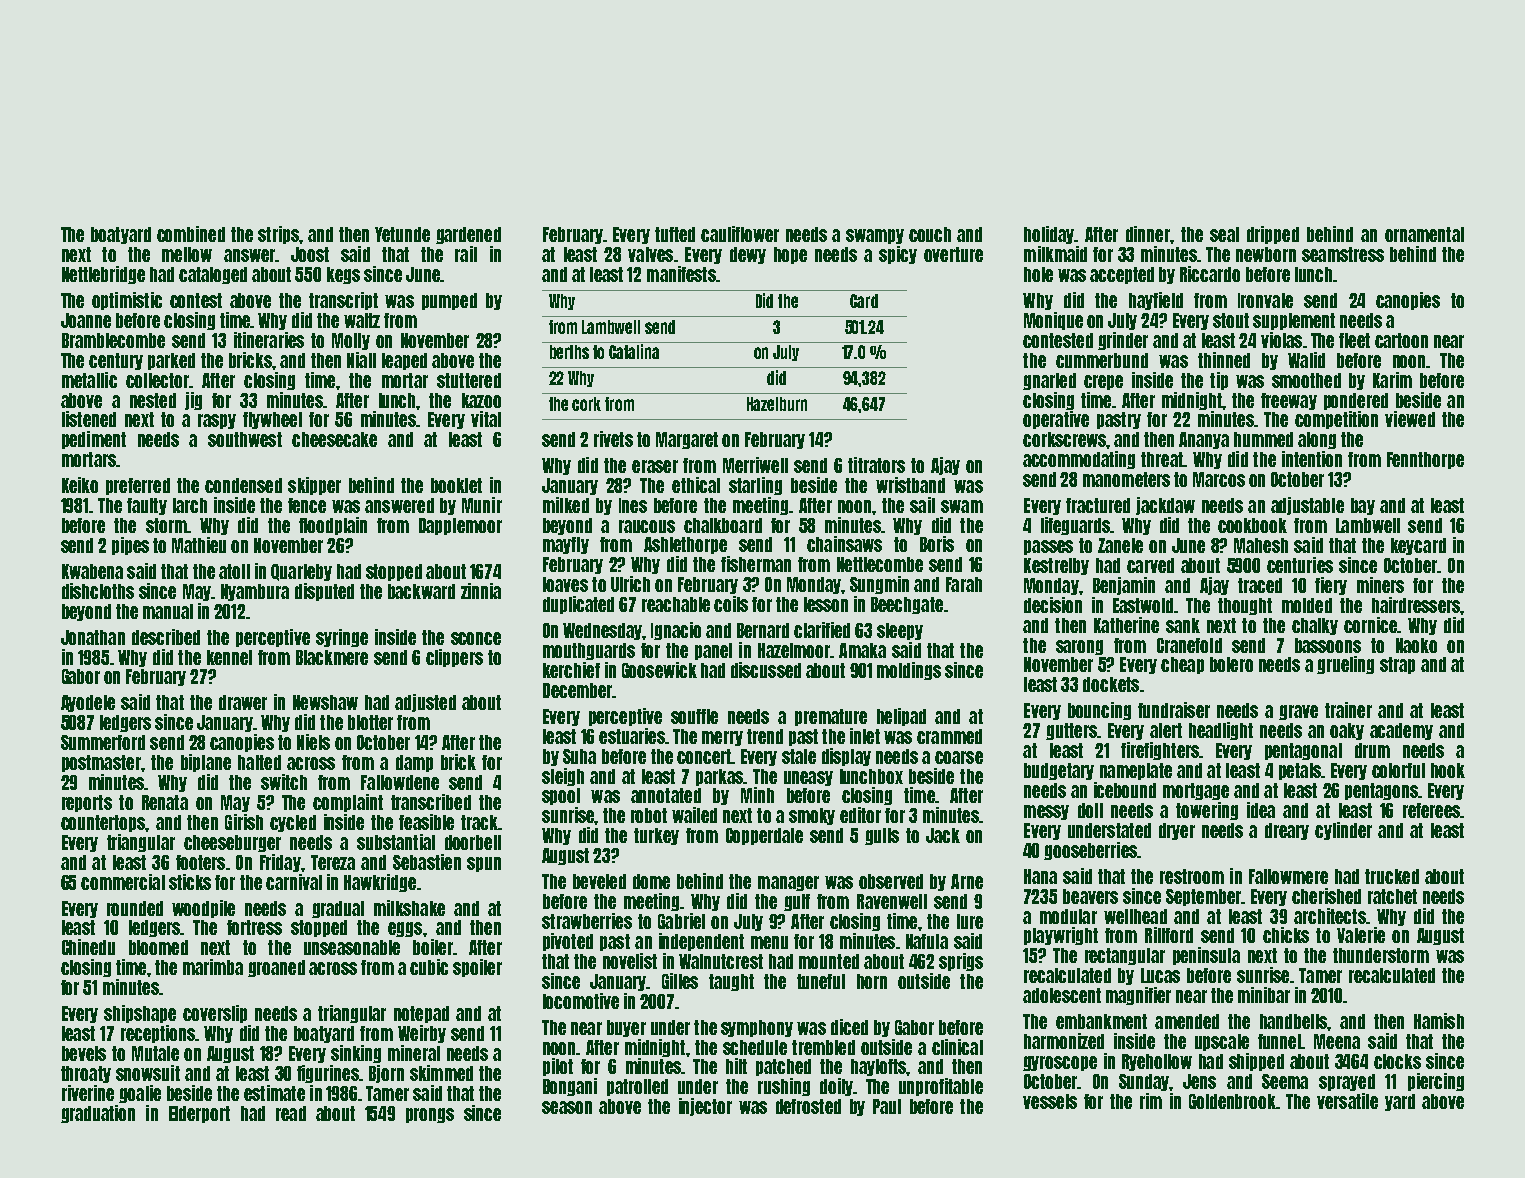  Describe the element at coordinates (659, 670) in the screenshot. I see `Goosewick` at that location.
